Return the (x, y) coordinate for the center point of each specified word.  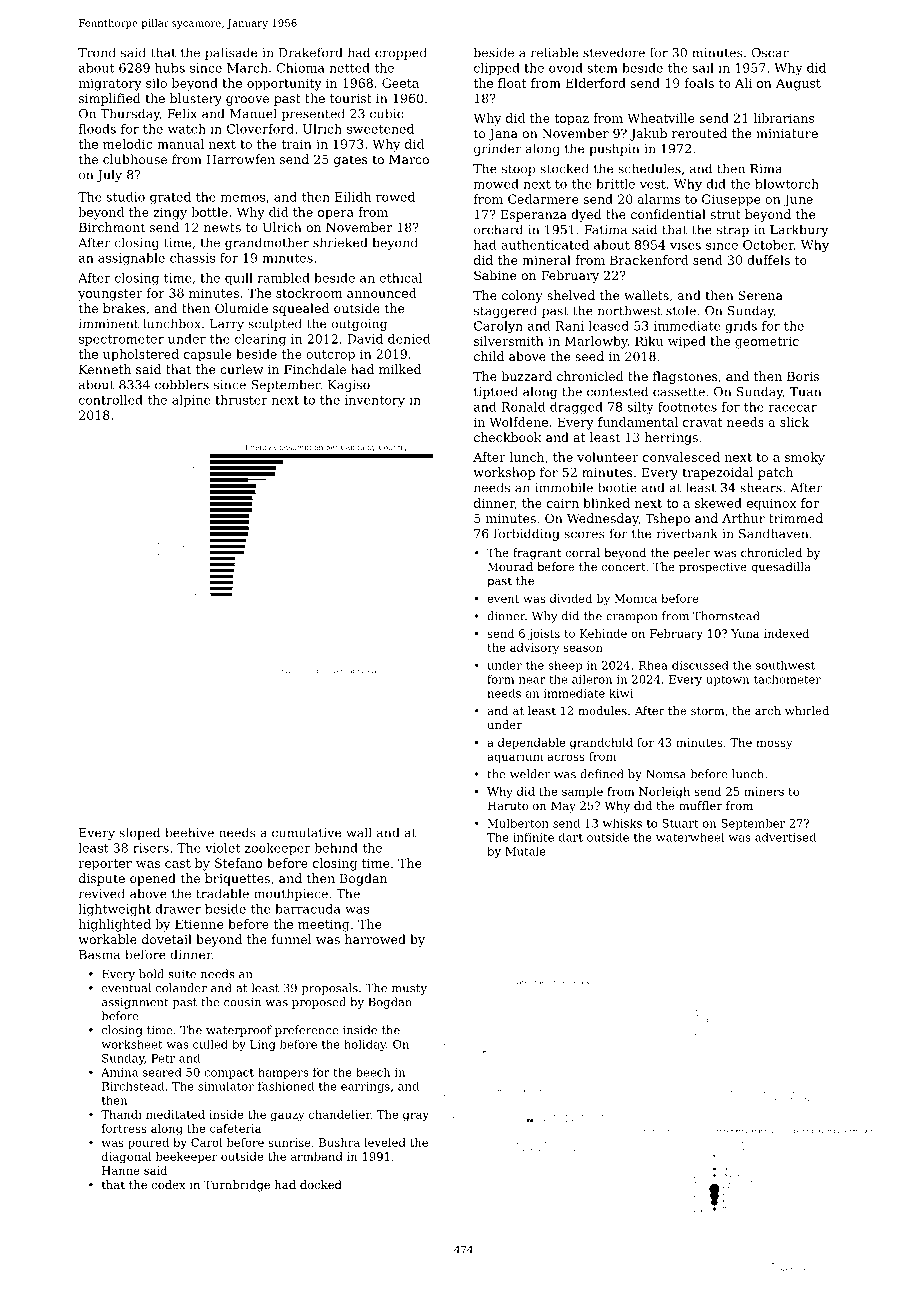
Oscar (770, 53)
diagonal (126, 1158)
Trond (97, 52)
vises (685, 245)
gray (416, 1117)
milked (400, 369)
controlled (111, 400)
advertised (785, 837)
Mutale (525, 851)
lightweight (115, 910)
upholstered (141, 355)
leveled (385, 1142)
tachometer (787, 679)
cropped (401, 53)
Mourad (510, 566)
